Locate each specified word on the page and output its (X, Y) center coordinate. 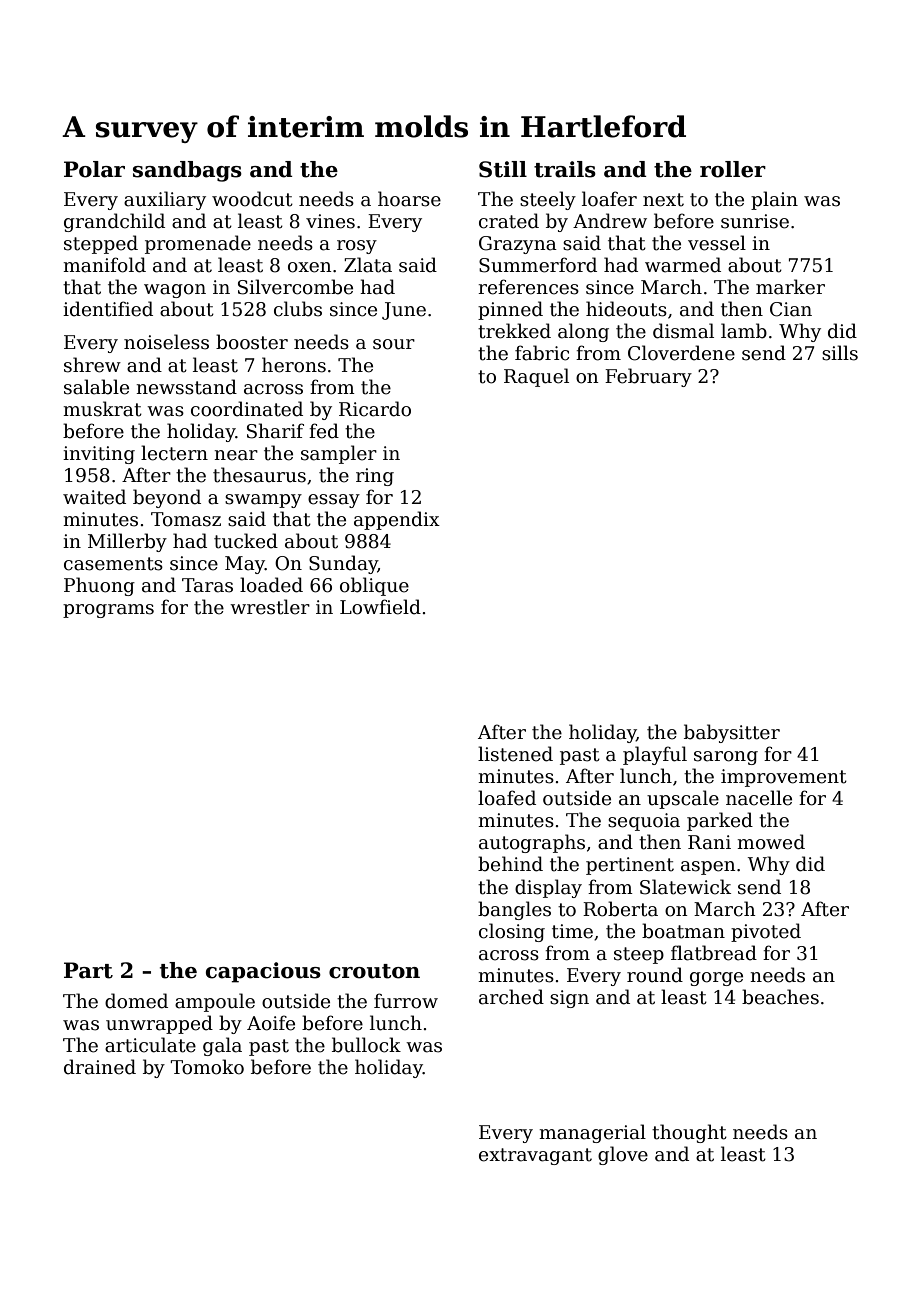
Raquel (536, 377)
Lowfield (380, 607)
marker (790, 287)
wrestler (270, 607)
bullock (366, 1045)
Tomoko (207, 1067)
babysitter (732, 733)
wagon (175, 291)
